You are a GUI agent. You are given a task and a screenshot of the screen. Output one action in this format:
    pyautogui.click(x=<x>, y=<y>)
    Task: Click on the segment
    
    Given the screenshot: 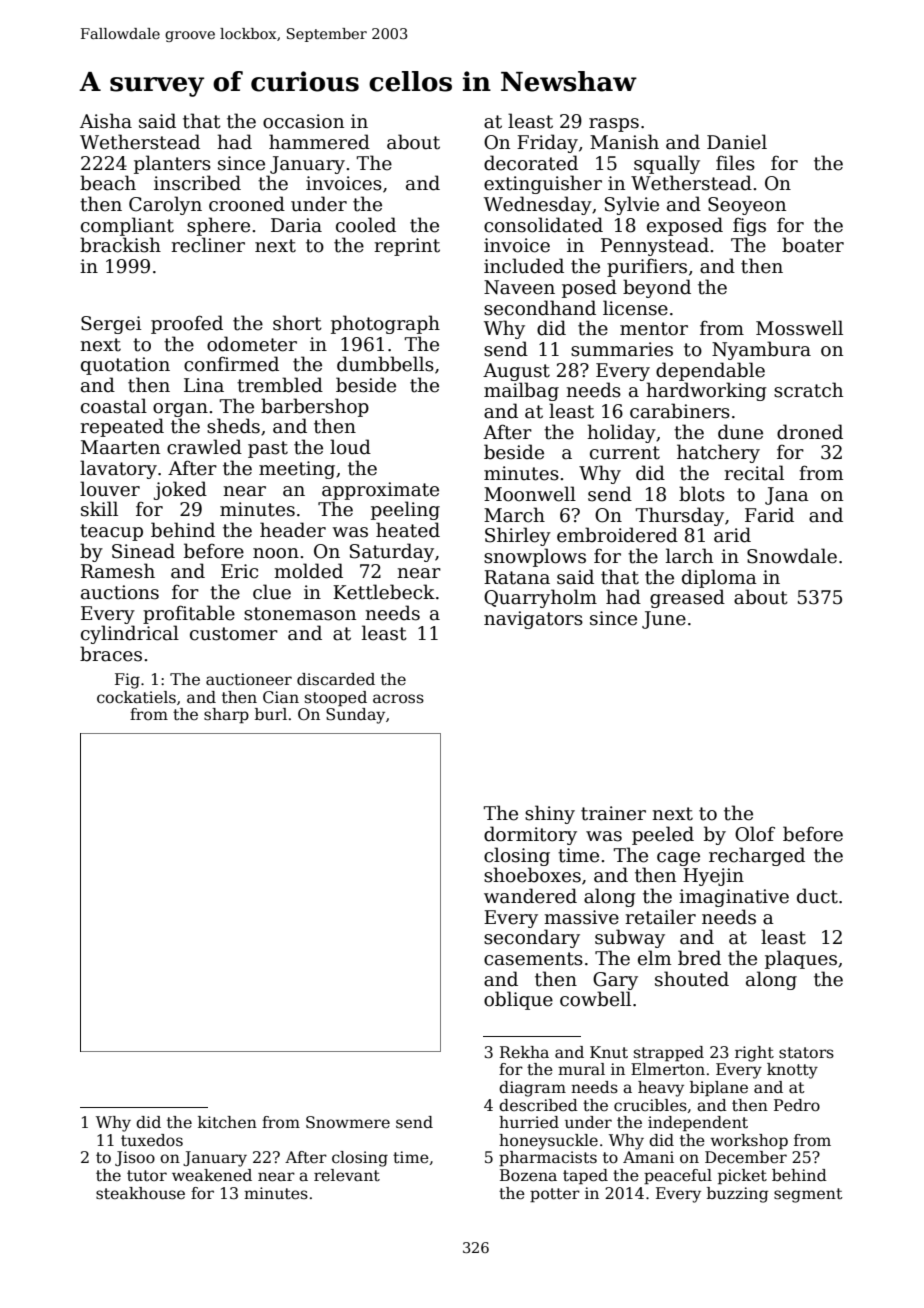 What is the action you would take?
    pyautogui.click(x=808, y=1195)
